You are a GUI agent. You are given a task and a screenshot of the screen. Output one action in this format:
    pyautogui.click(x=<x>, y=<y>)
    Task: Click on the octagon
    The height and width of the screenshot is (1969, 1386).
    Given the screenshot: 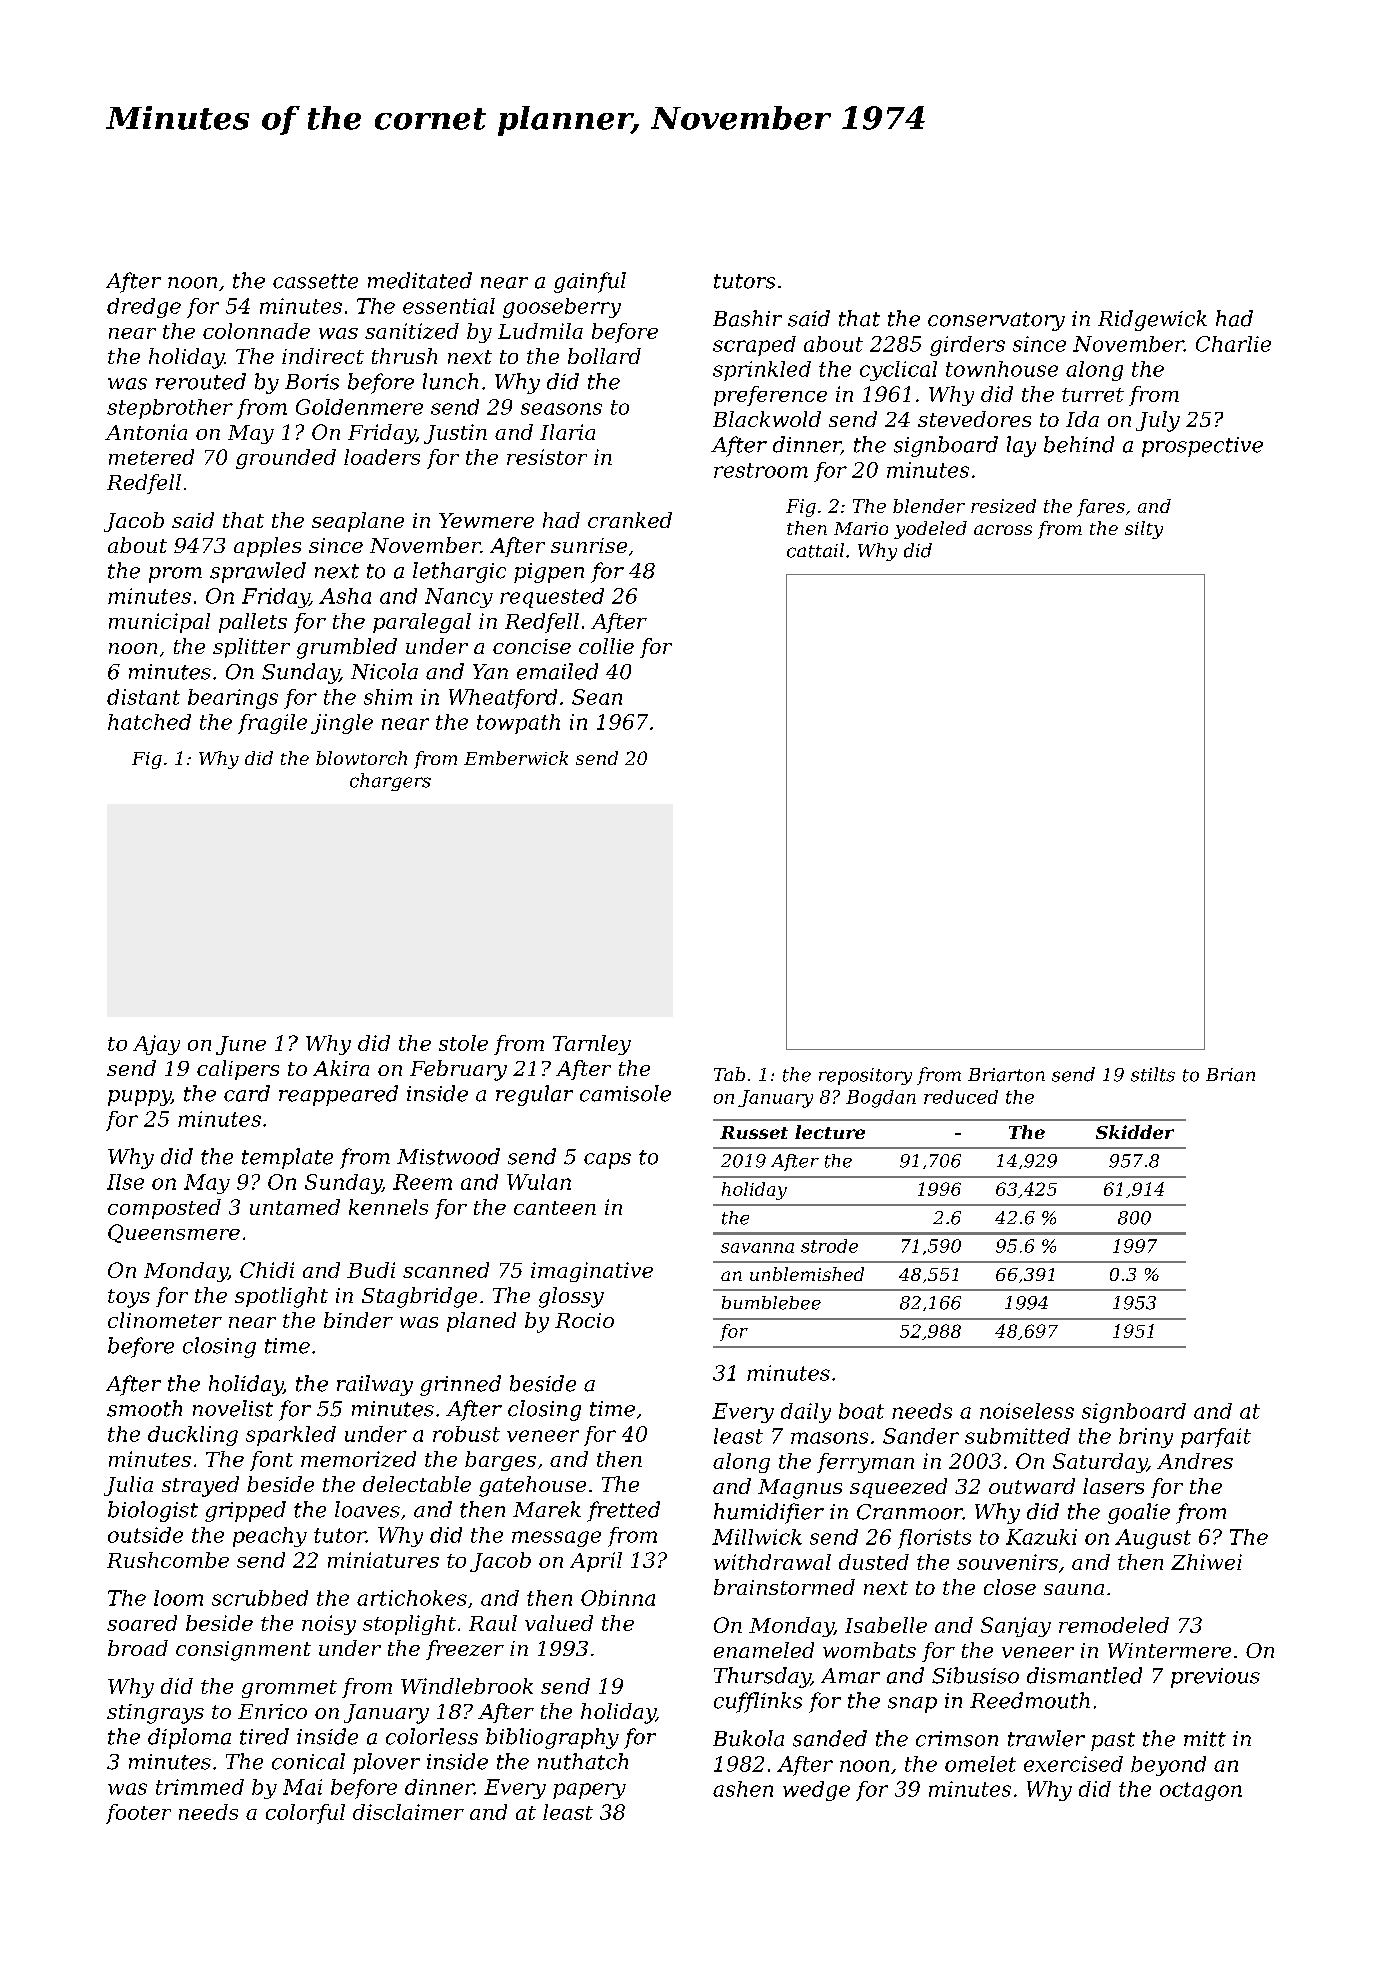 What is the action you would take?
    pyautogui.click(x=1201, y=1791)
